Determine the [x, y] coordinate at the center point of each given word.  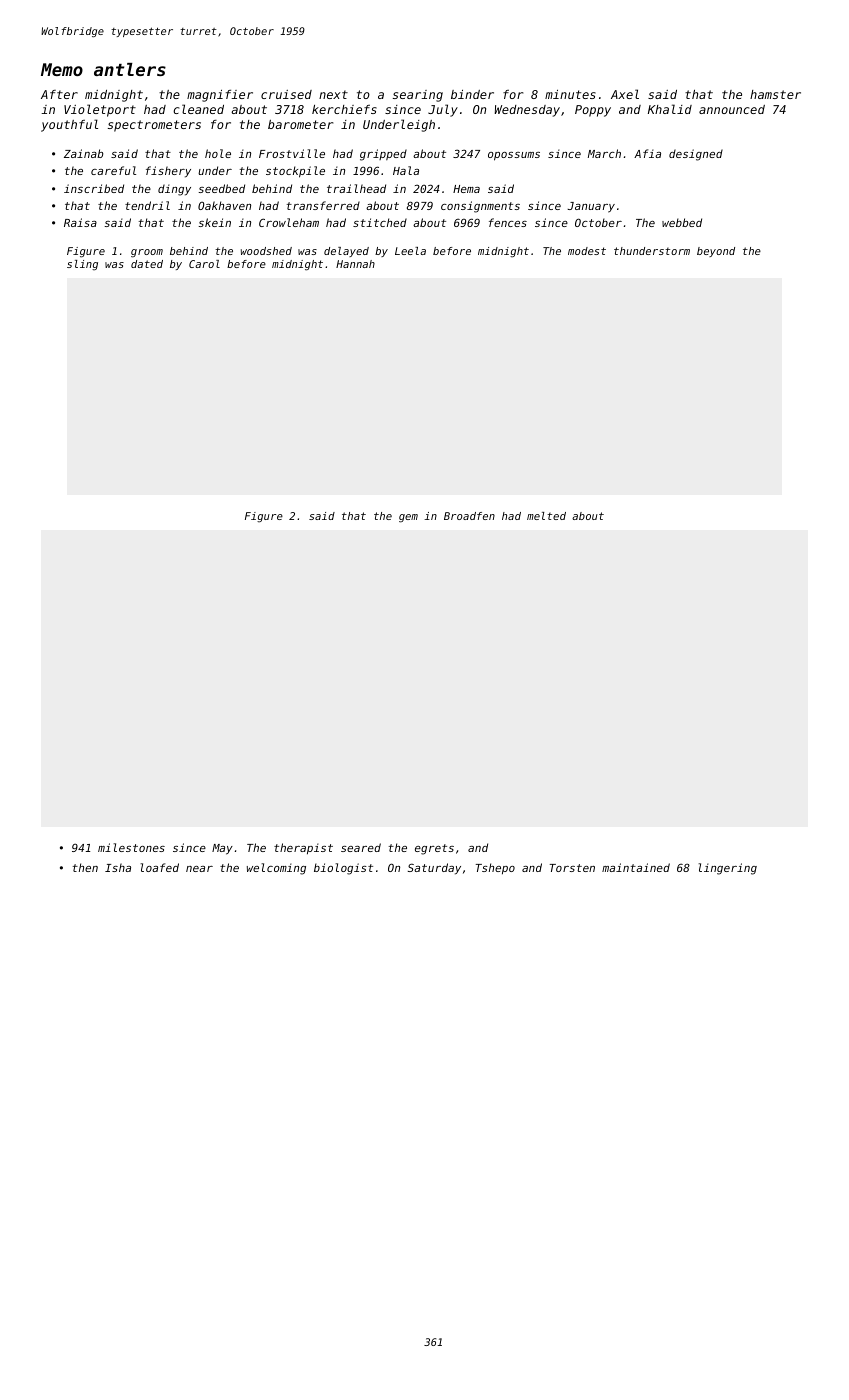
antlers [130, 69]
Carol [204, 264]
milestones [131, 847]
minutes [570, 94]
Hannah [355, 264]
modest [587, 251]
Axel [625, 94]
